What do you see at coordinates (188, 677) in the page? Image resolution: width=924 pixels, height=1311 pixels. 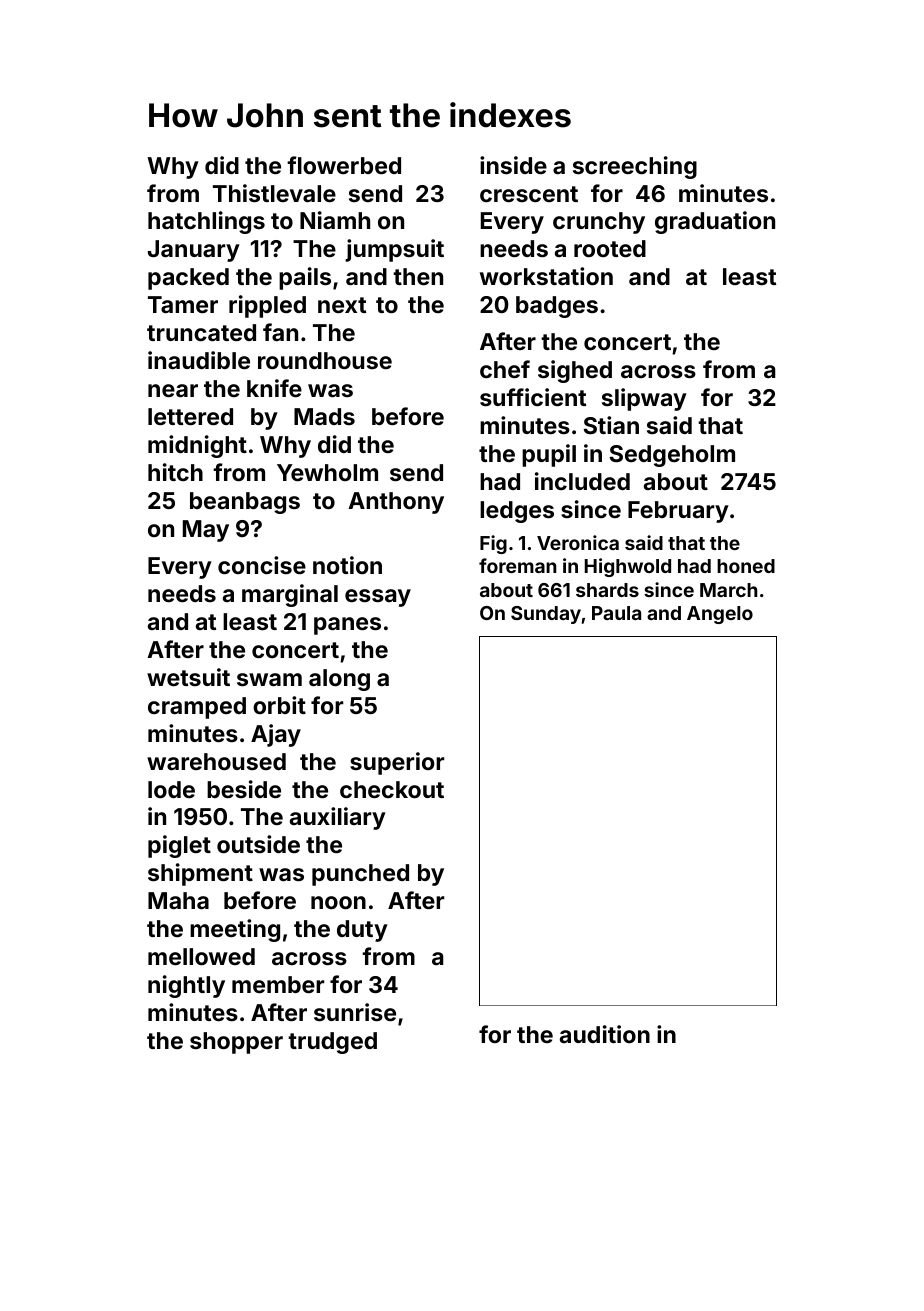 I see `wetsuit` at bounding box center [188, 677].
